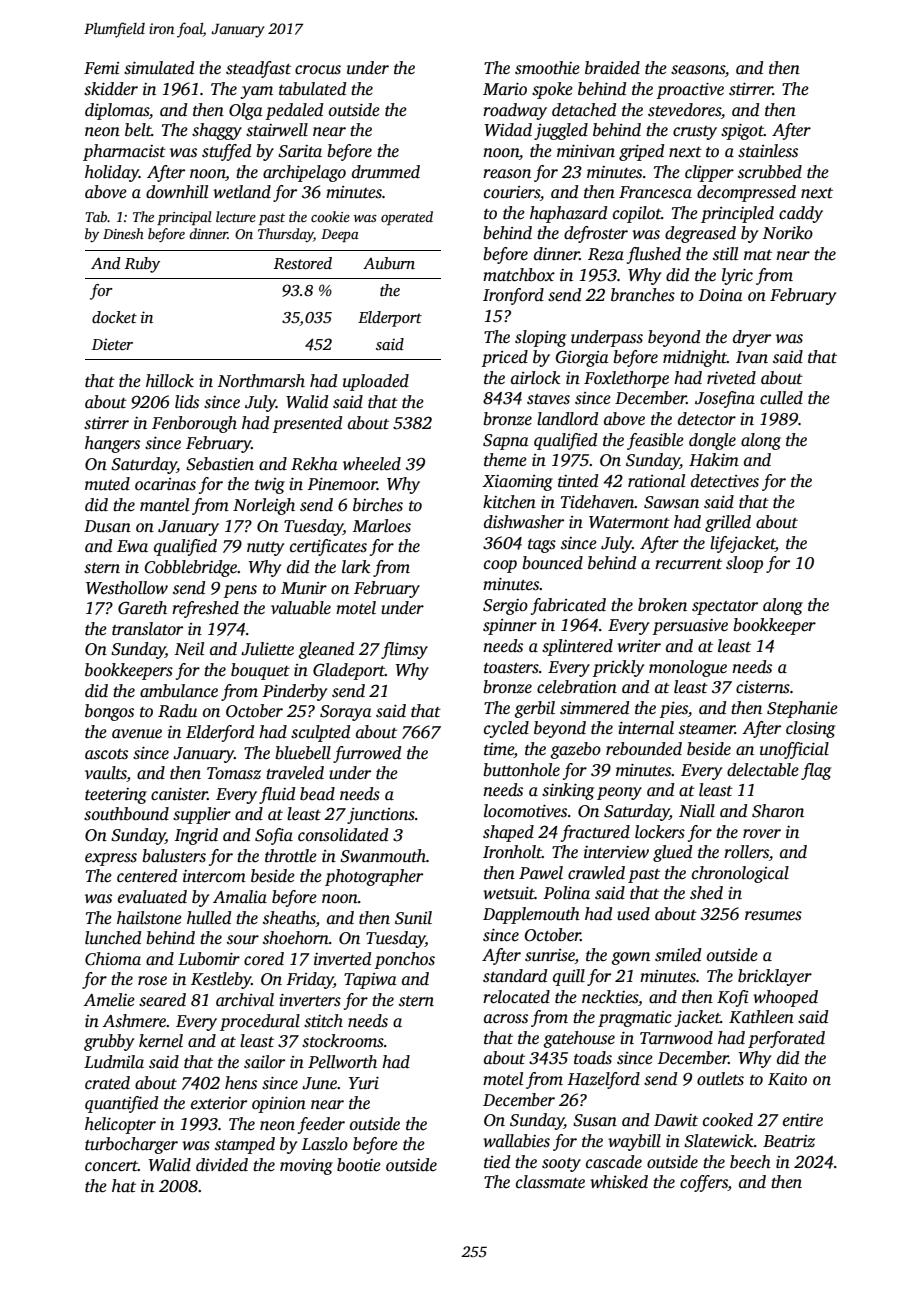 The image size is (924, 1308). I want to click on spigot, so click(742, 132).
